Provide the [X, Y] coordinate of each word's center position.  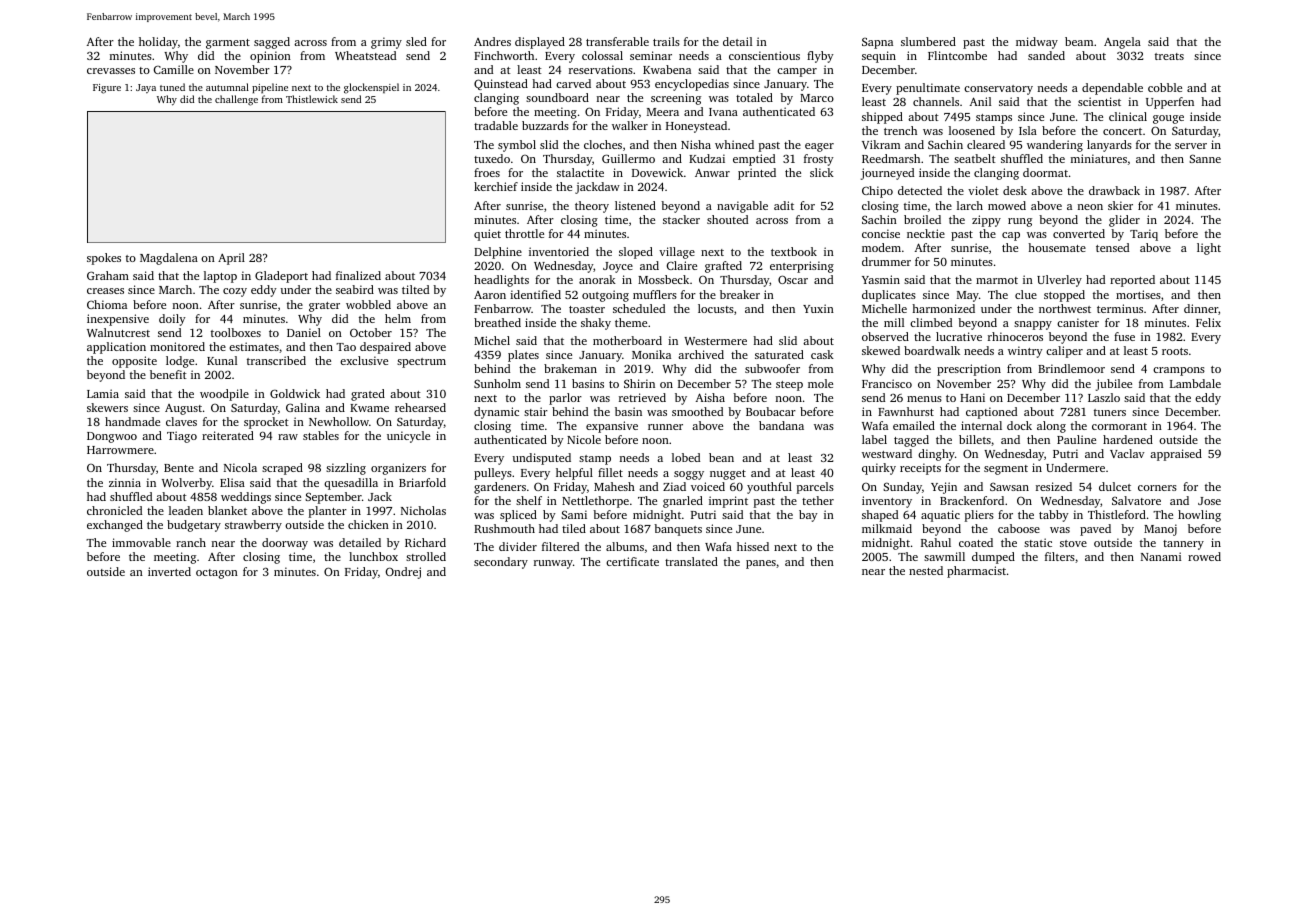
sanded [1046, 55]
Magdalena [169, 259]
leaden [186, 510]
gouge [1168, 119]
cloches [603, 144]
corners [1157, 488]
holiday [158, 43]
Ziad [674, 486]
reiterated [228, 435]
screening [676, 99]
